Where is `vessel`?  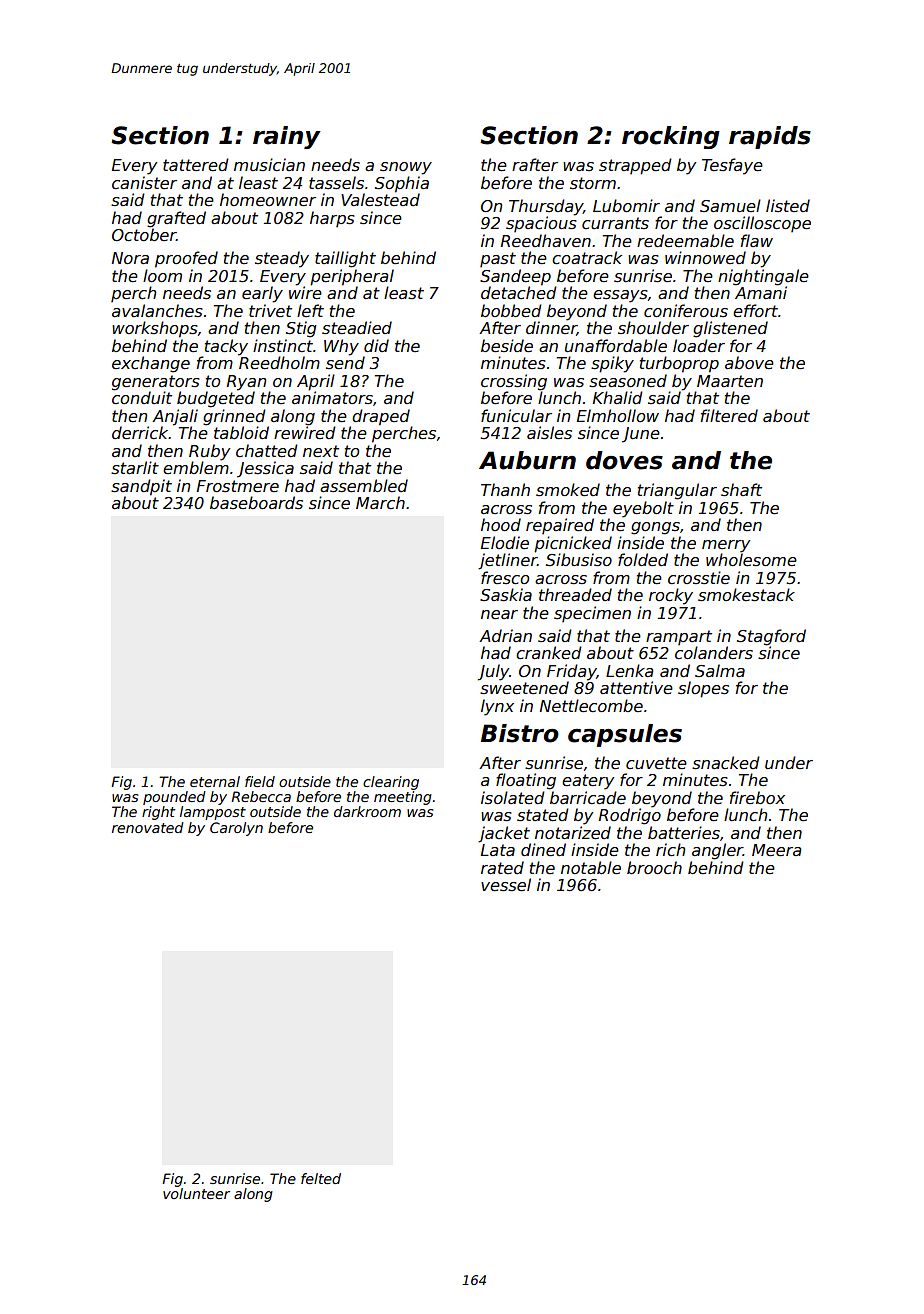
vessel is located at coordinates (506, 885).
